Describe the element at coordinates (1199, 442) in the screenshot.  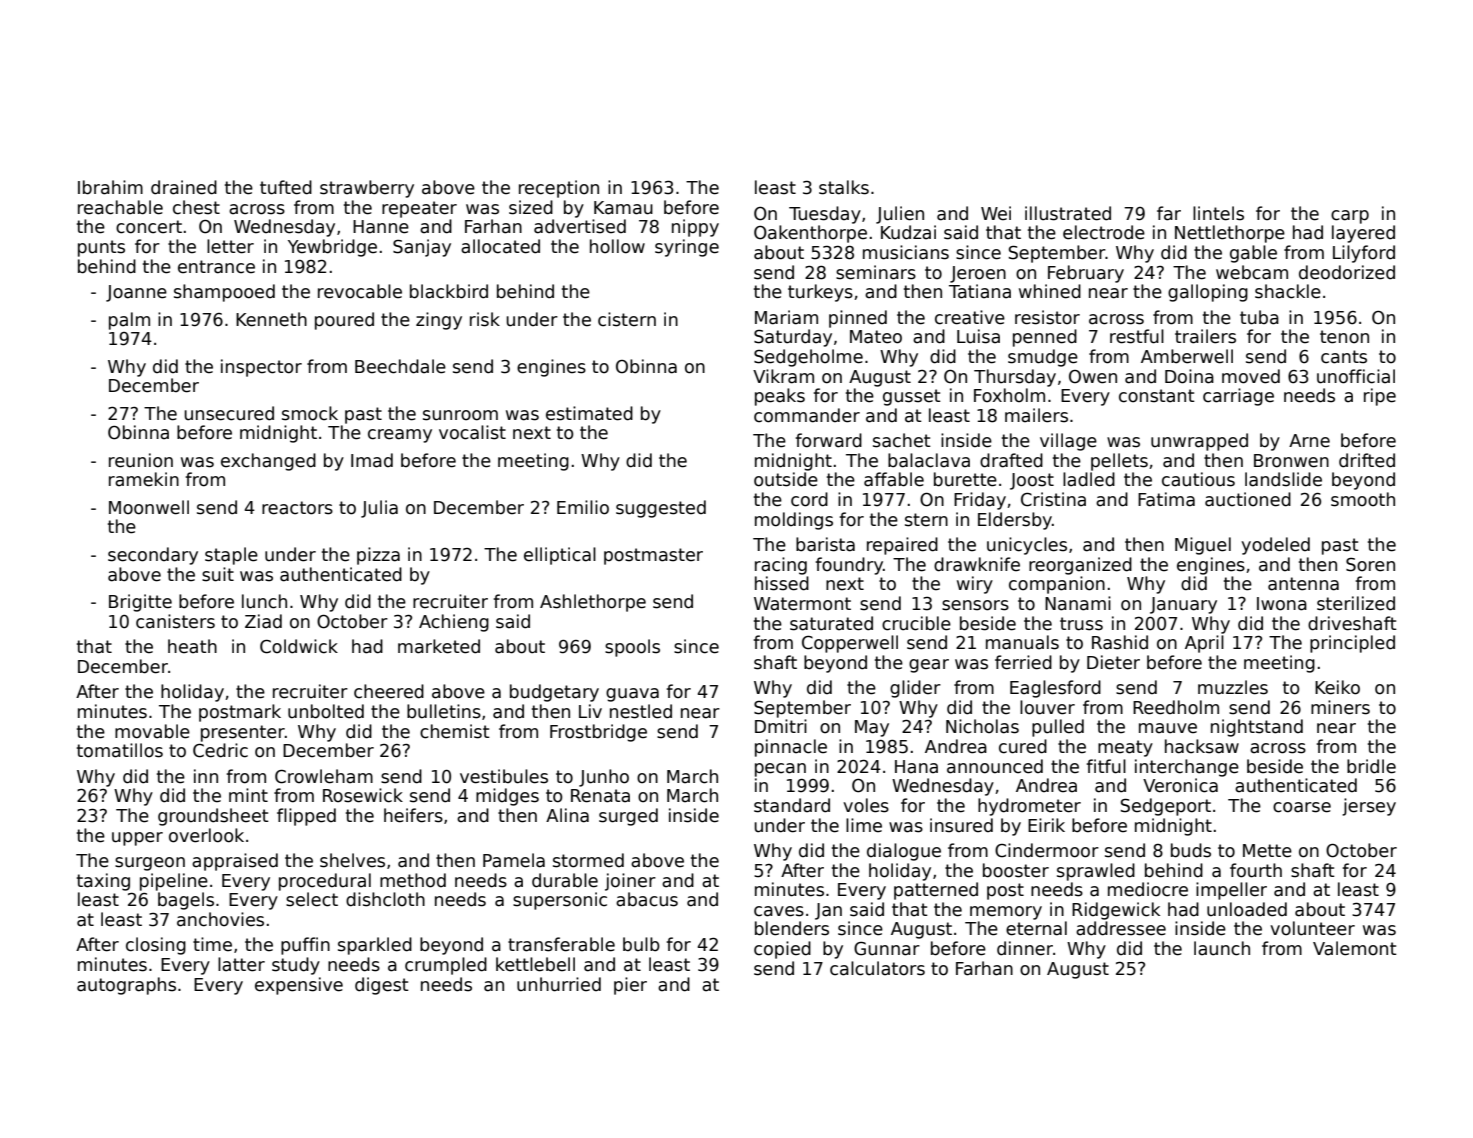
I see `unwrapped` at that location.
